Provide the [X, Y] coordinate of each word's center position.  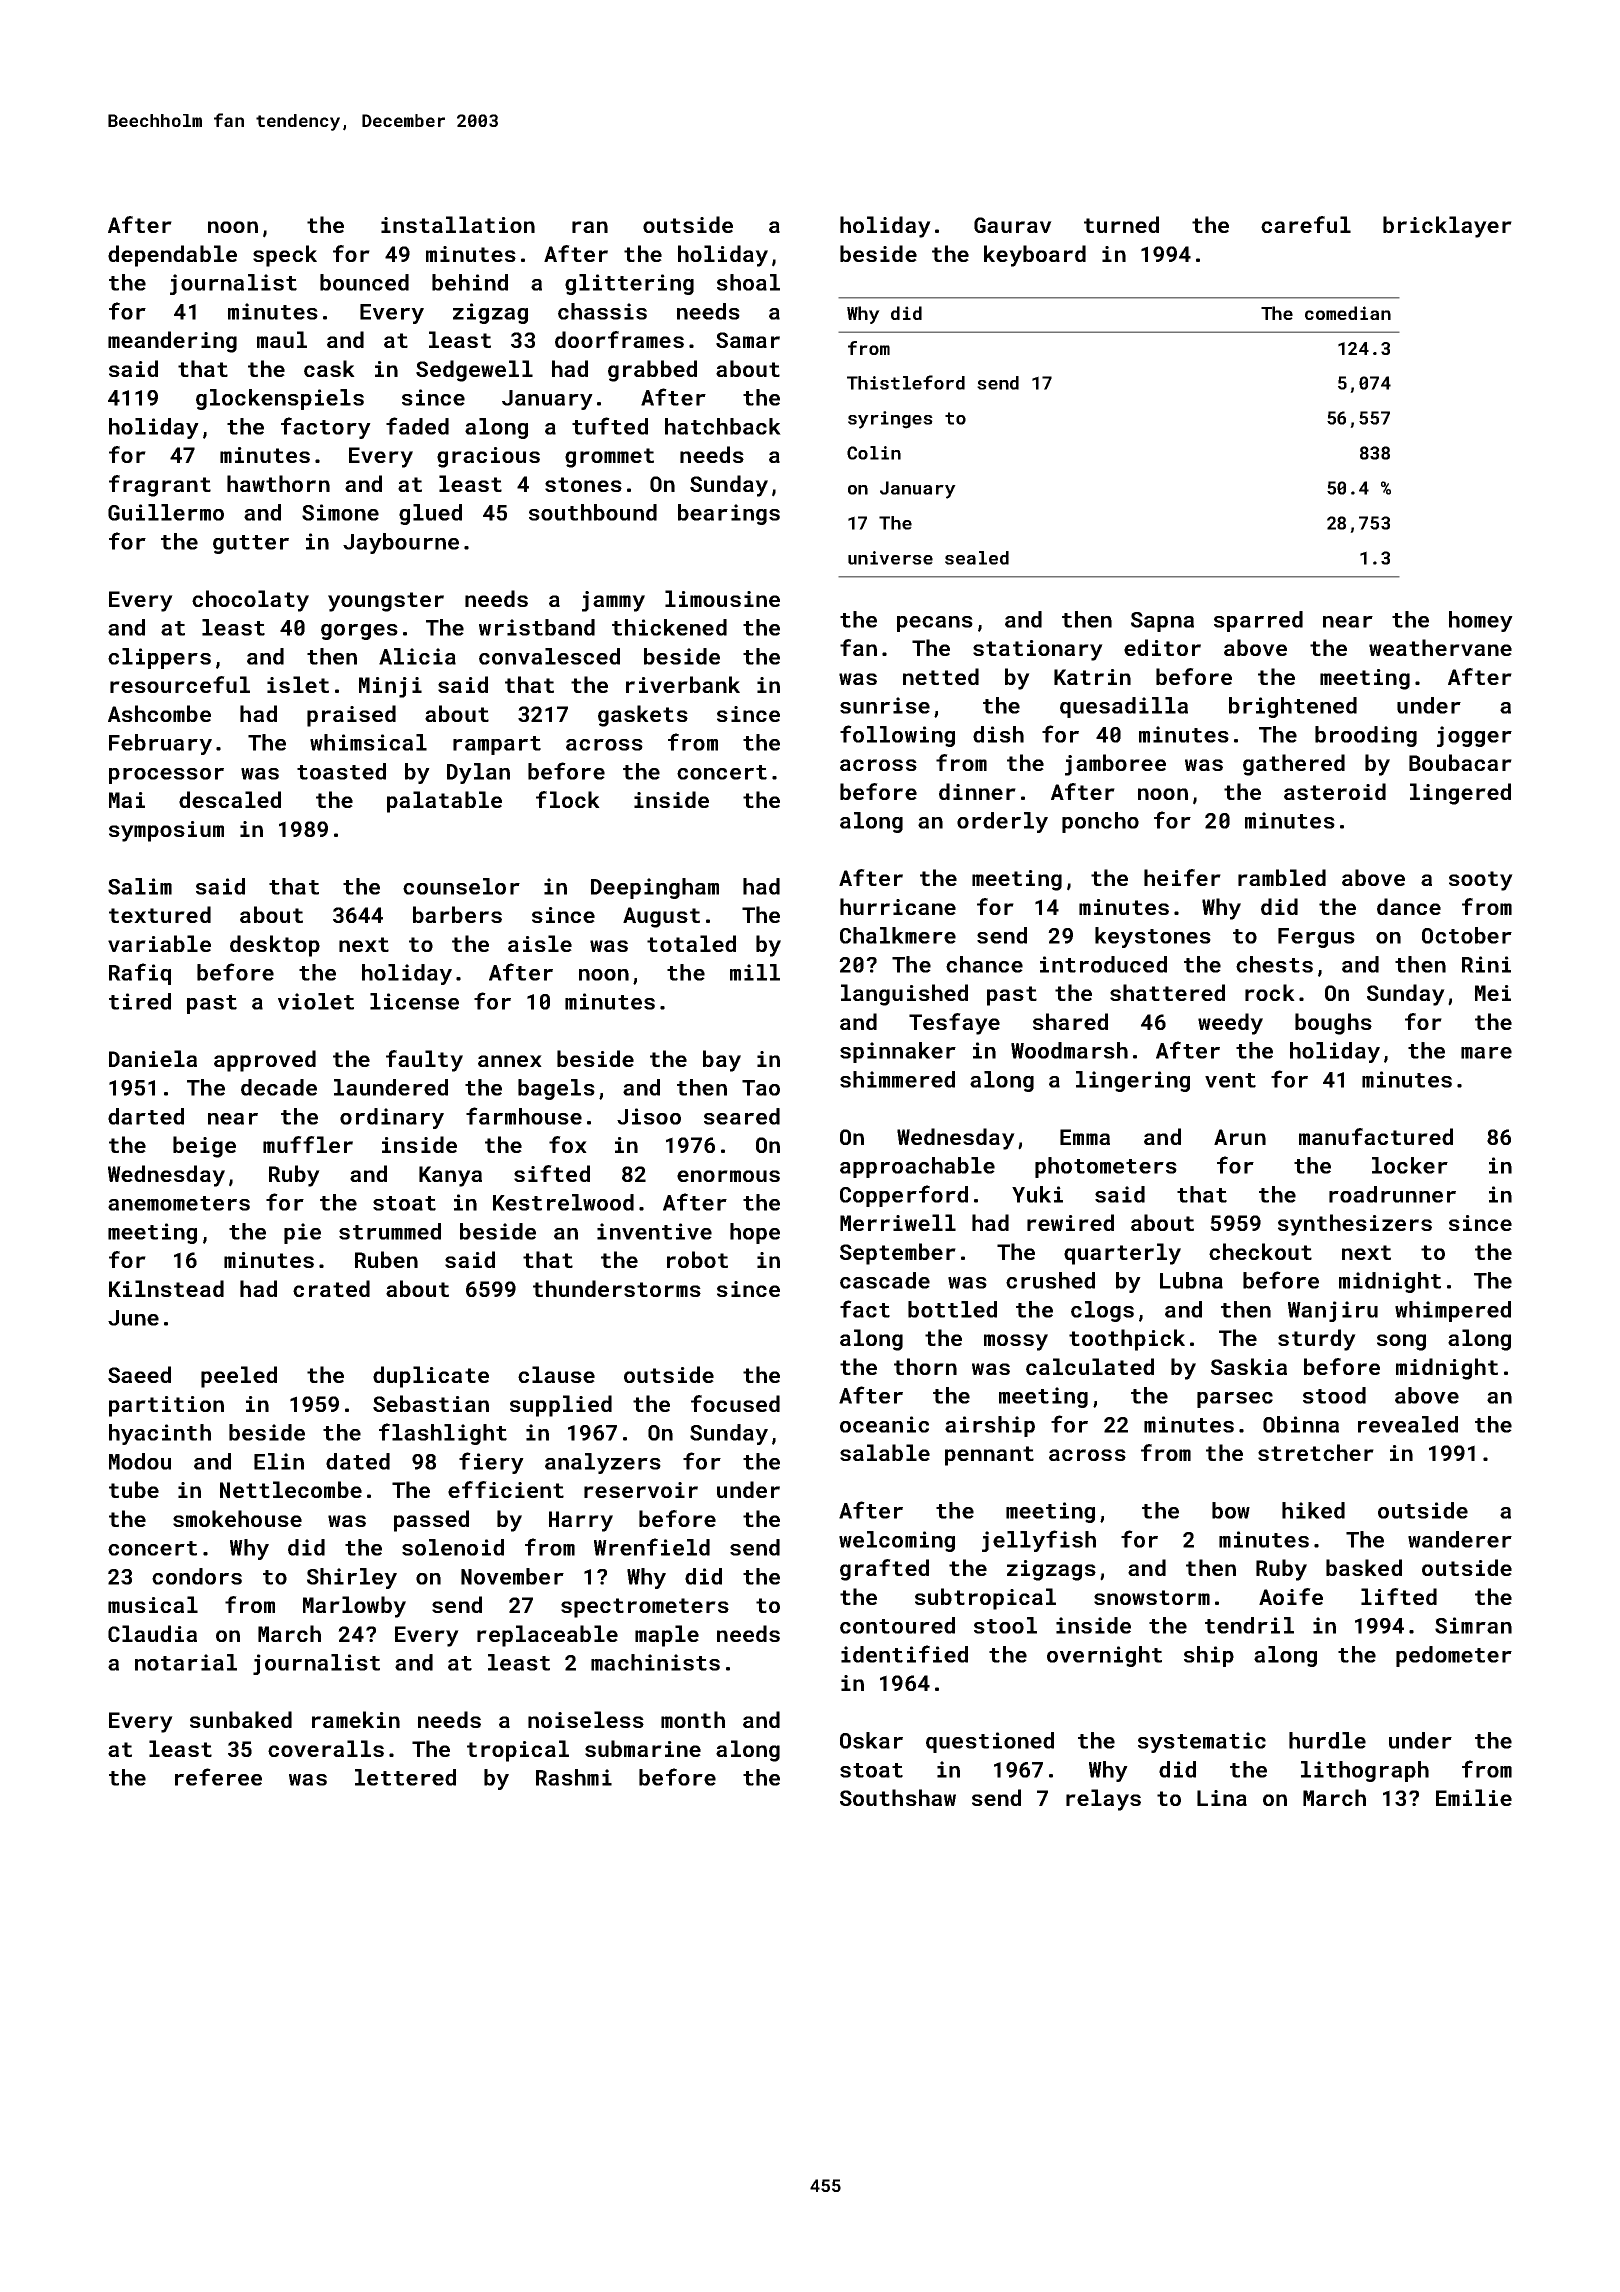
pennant [989, 1456]
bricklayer [1447, 227]
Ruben [386, 1259]
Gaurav [1013, 225]
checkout [1260, 1251]
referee [218, 1777]
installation [458, 224]
